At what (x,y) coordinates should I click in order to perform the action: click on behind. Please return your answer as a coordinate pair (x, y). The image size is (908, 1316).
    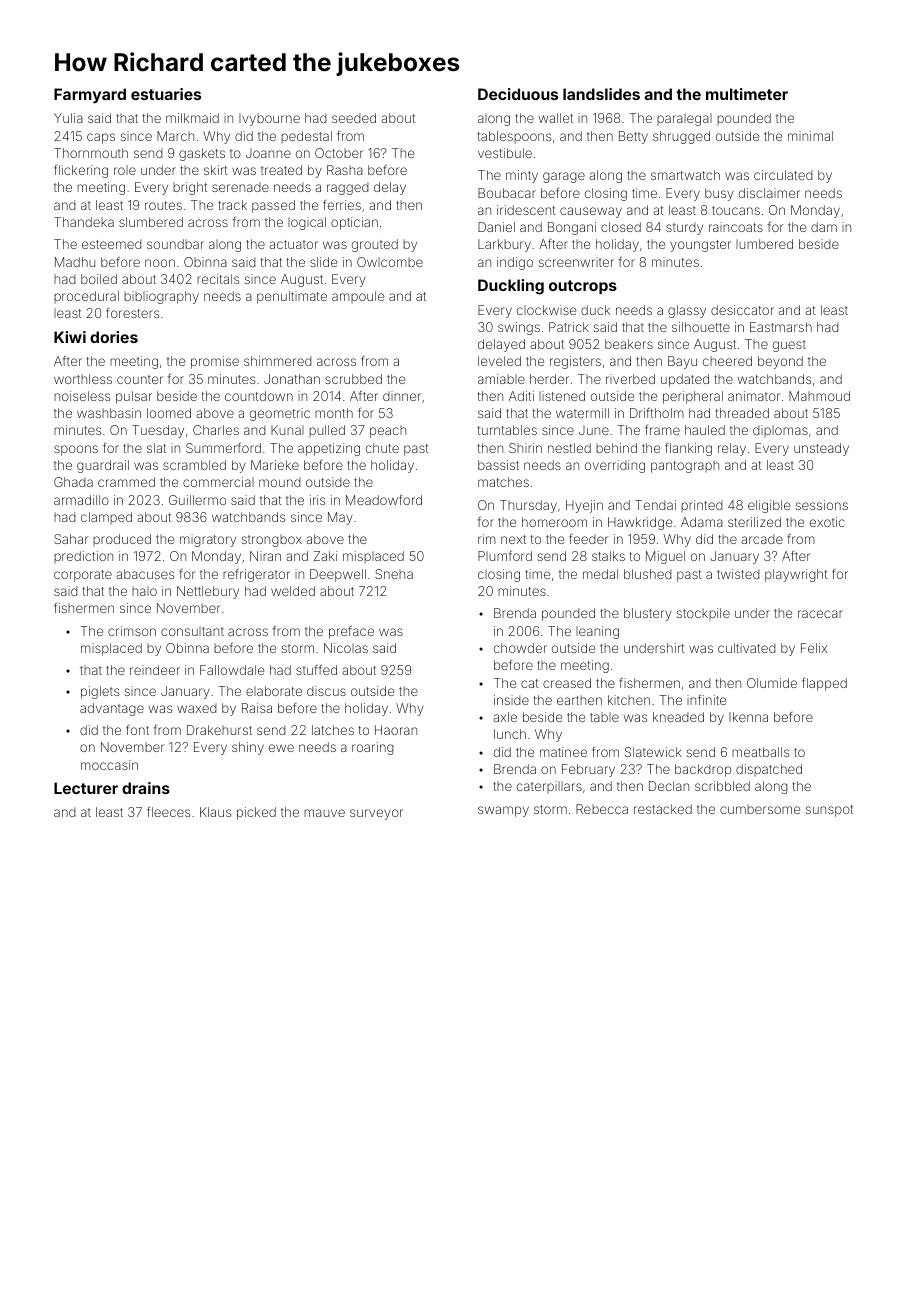
    Looking at the image, I should click on (616, 448).
